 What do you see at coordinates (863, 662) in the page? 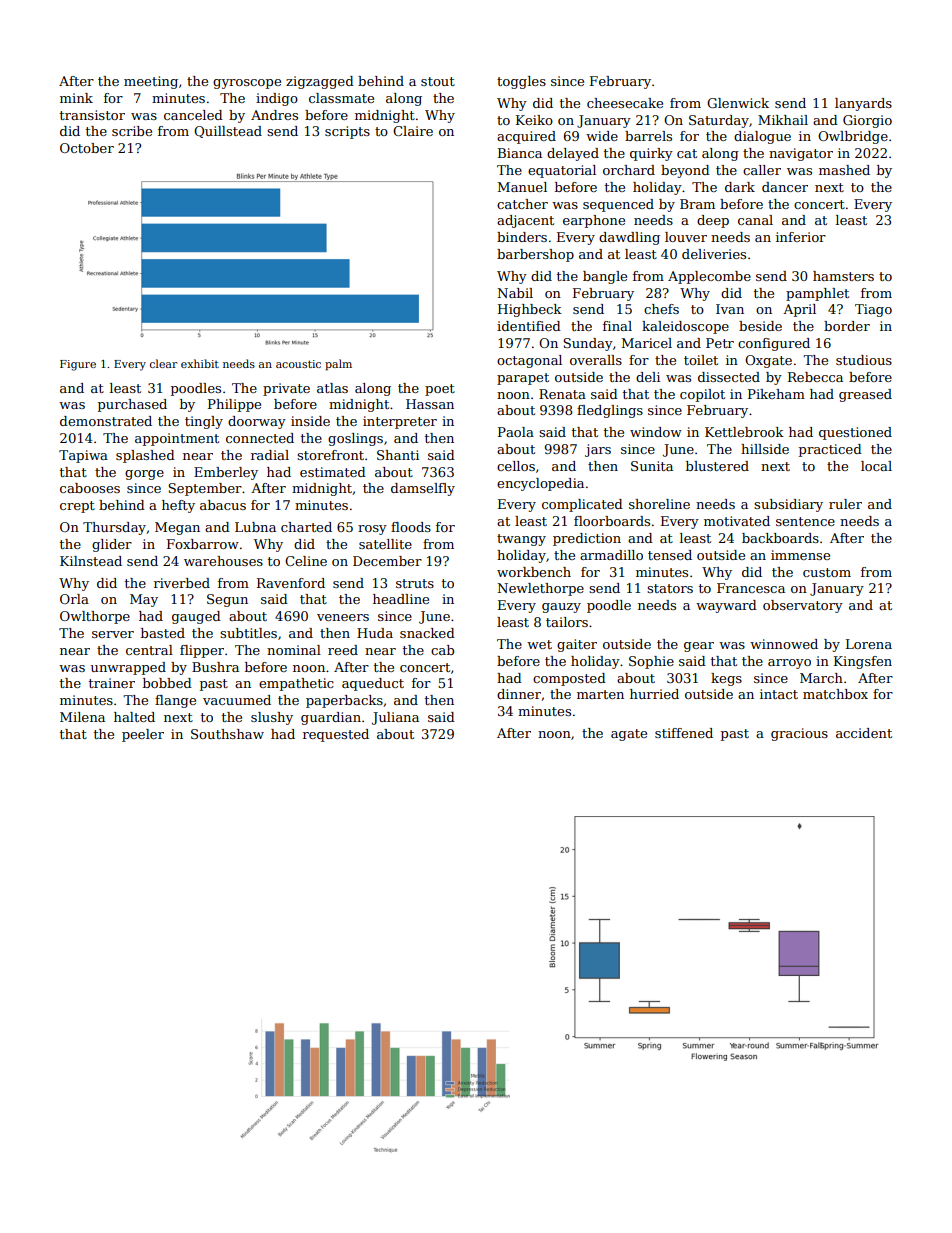
I see `Kingsfen` at bounding box center [863, 662].
